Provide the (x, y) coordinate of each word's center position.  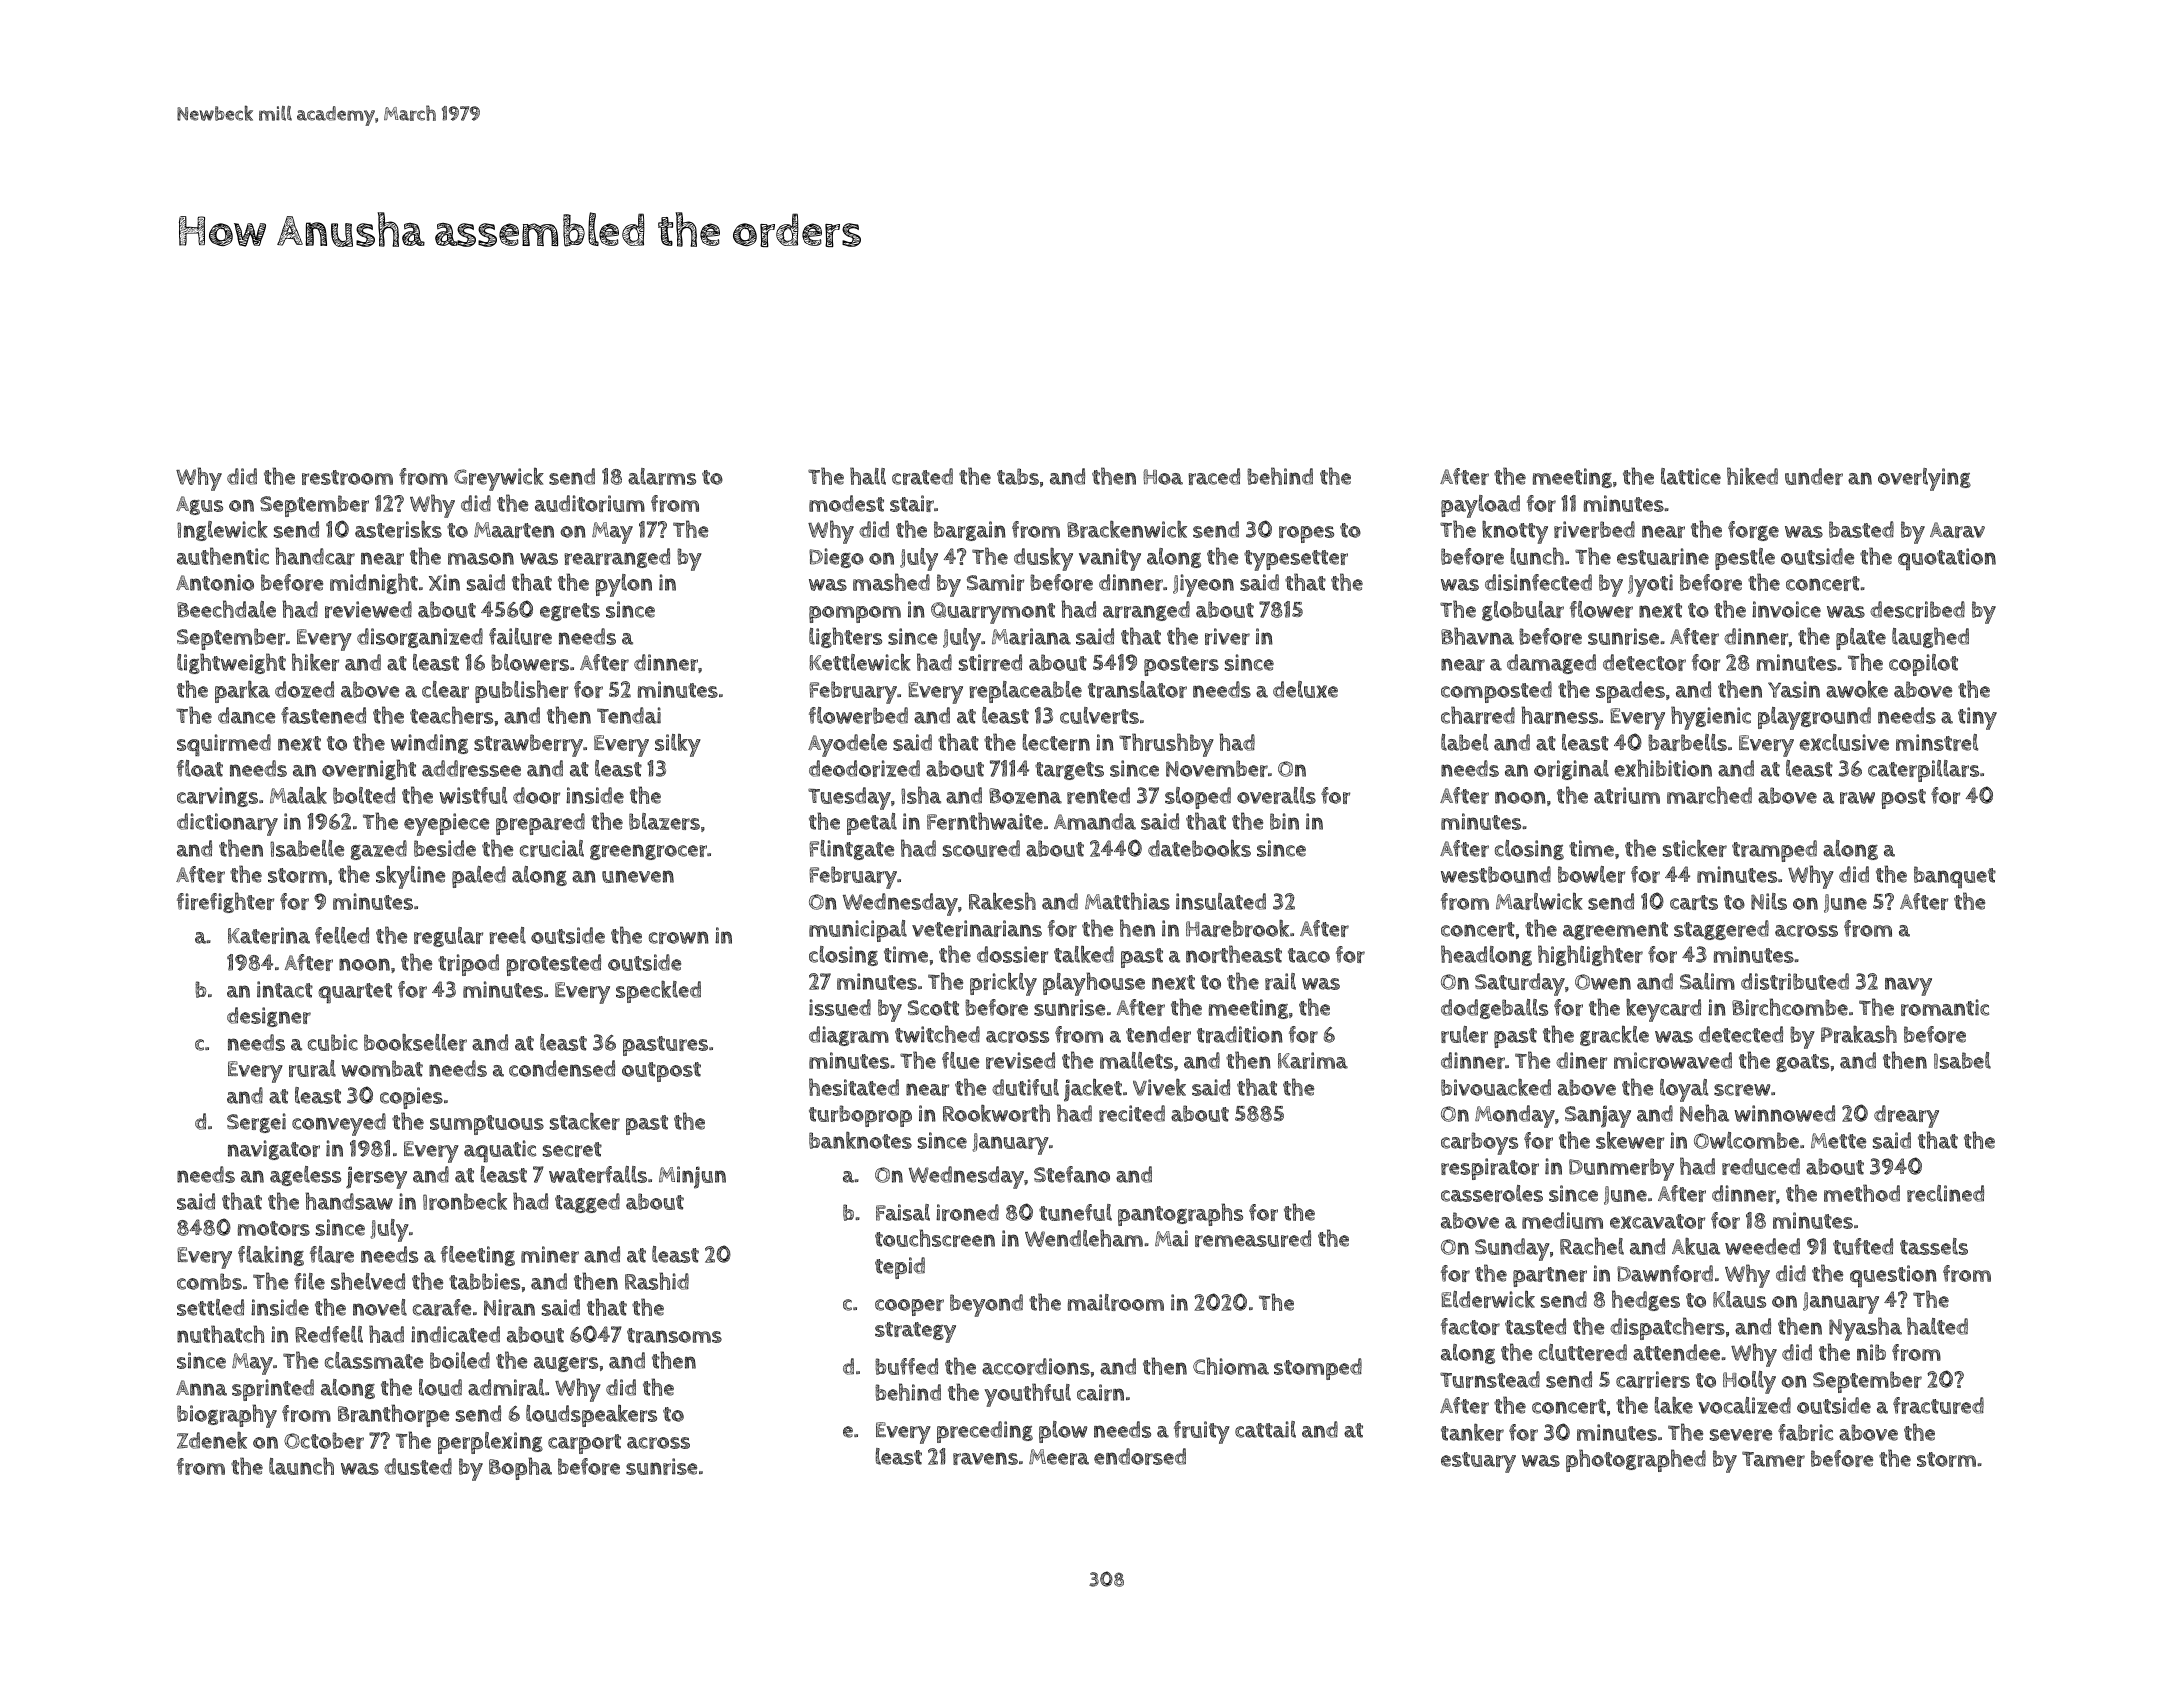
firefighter (225, 902)
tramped (1774, 851)
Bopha (520, 1468)
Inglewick (222, 531)
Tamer (1773, 1459)
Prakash (1859, 1034)
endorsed (1140, 1456)
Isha (921, 795)
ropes (1306, 534)
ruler (1464, 1034)
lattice (1691, 476)
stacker (585, 1121)
